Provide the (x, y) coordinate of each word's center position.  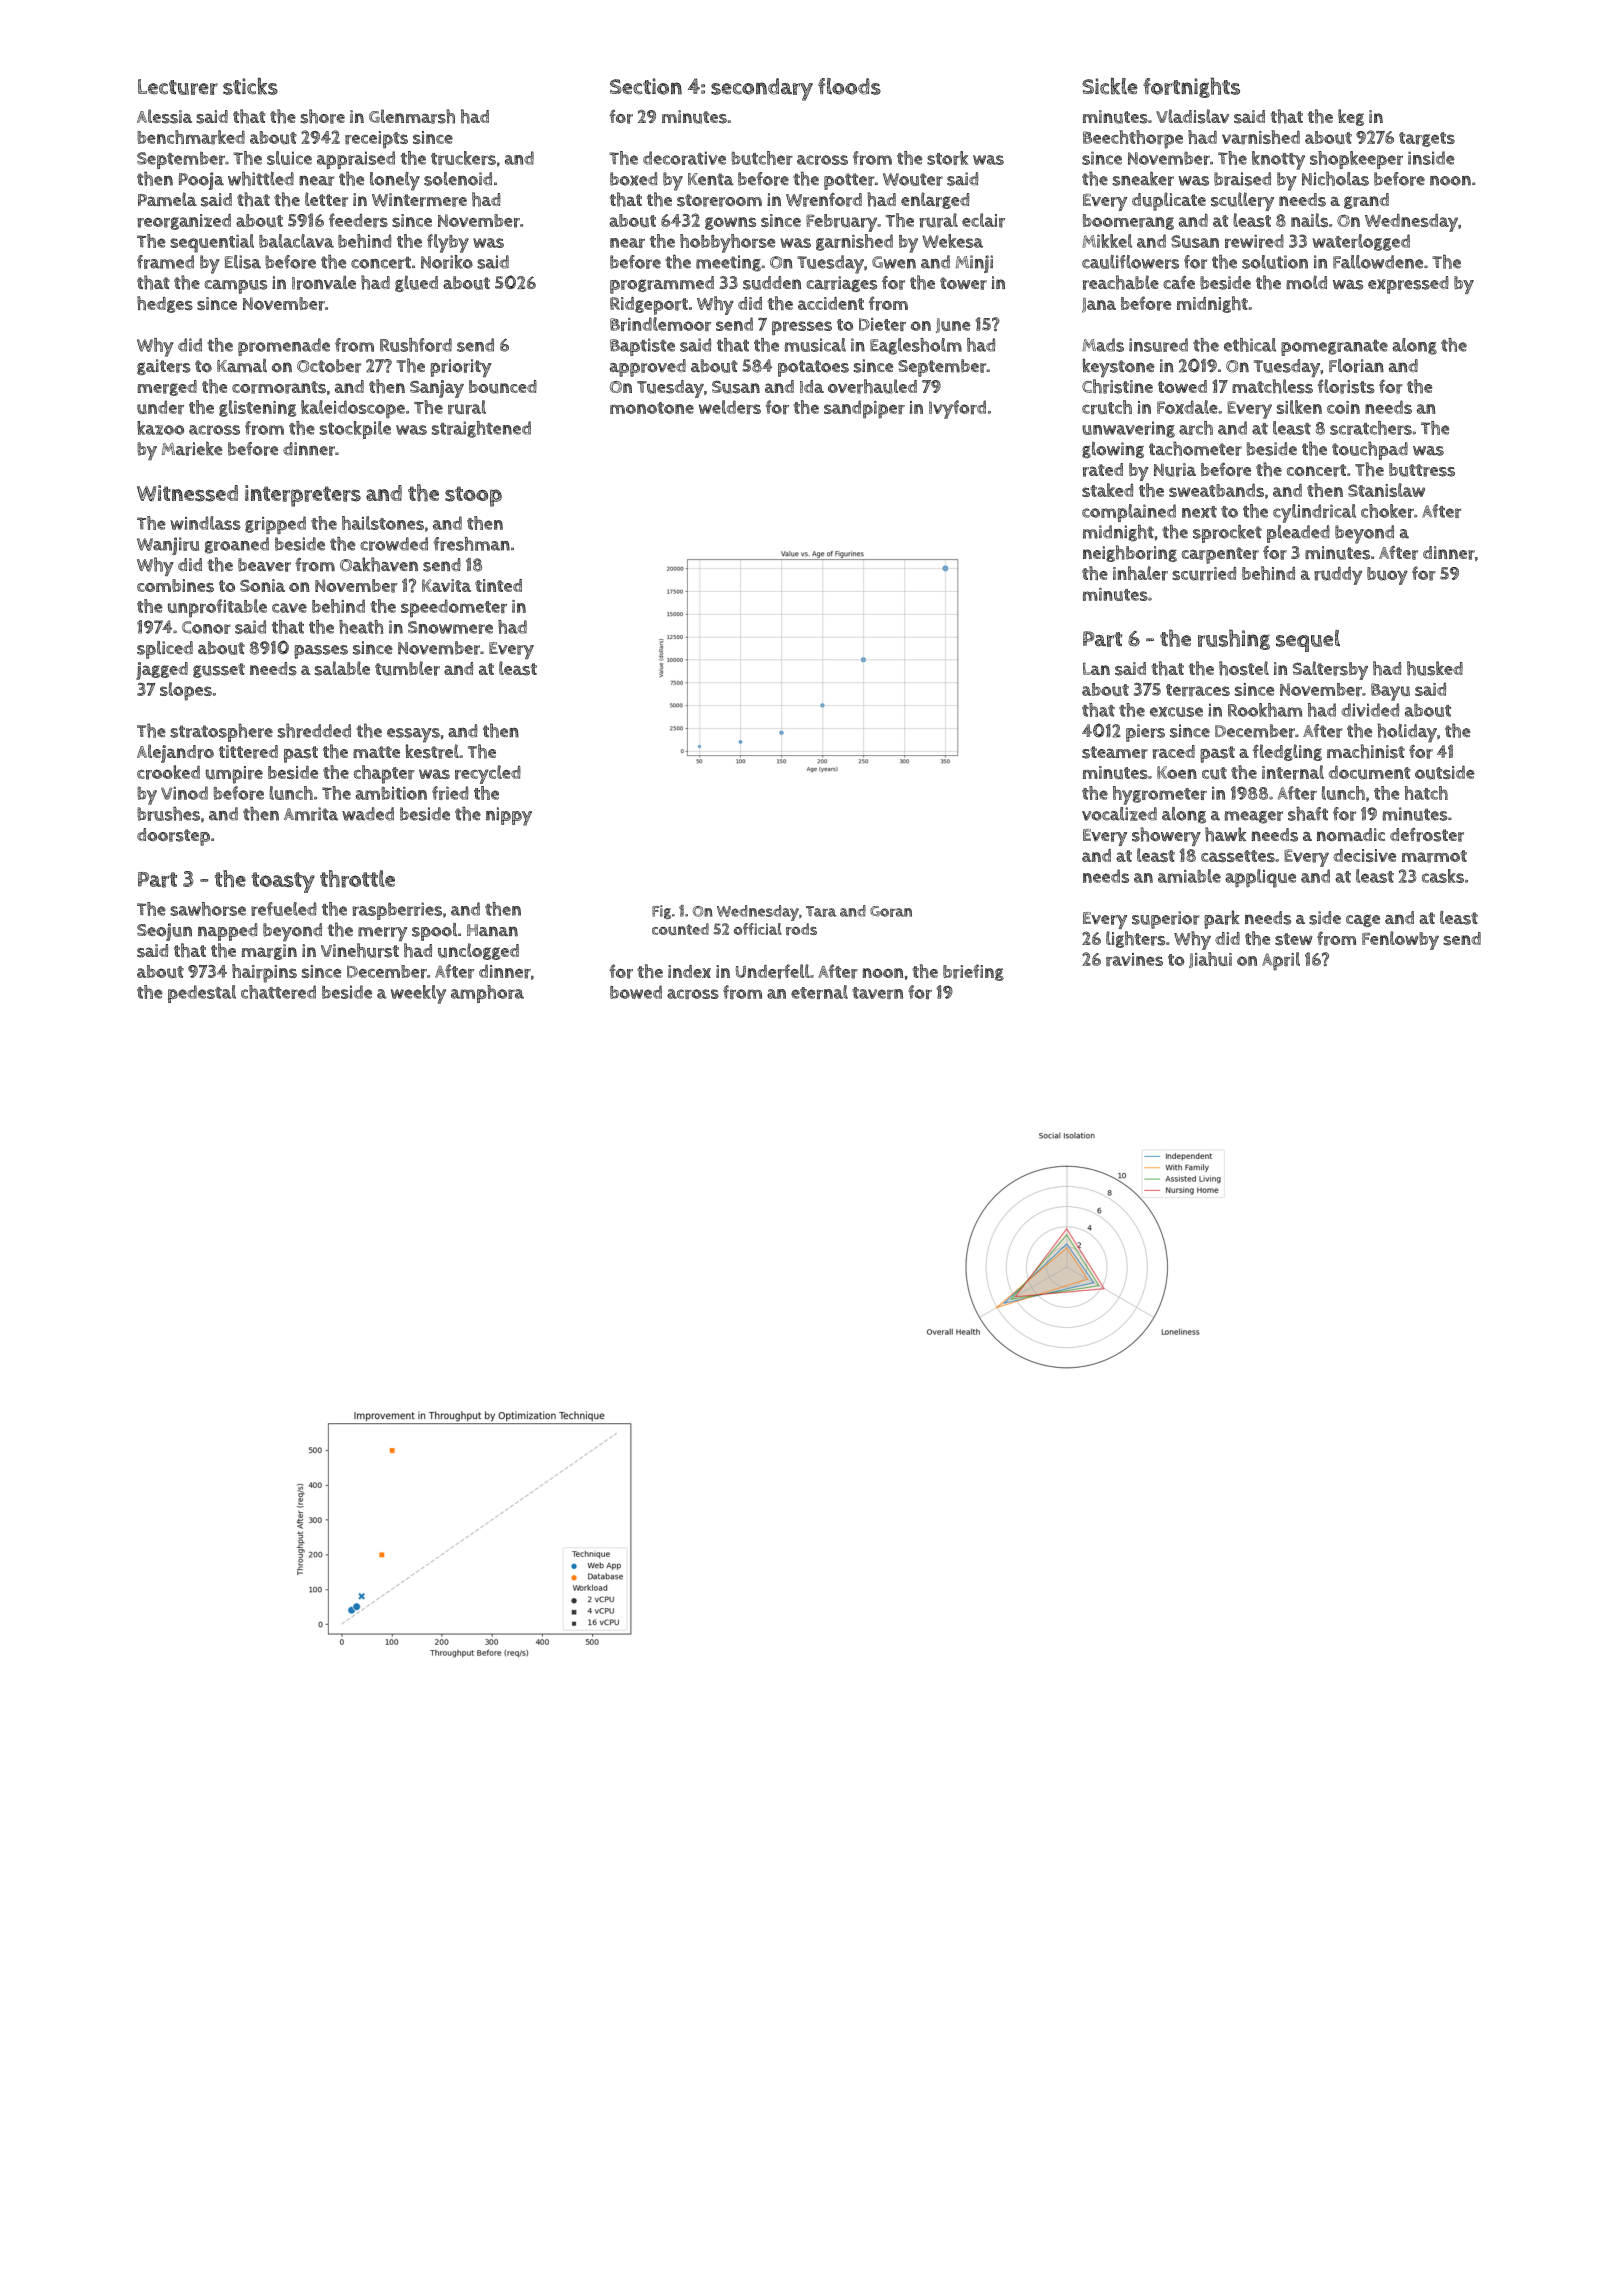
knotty (1278, 160)
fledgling (1287, 752)
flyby (448, 243)
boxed (634, 179)
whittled (261, 178)
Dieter (882, 324)
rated (1103, 470)
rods (801, 929)
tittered (248, 752)
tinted (498, 585)
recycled (488, 774)
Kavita (446, 585)
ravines (1134, 959)
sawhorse (208, 909)
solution (1275, 262)
